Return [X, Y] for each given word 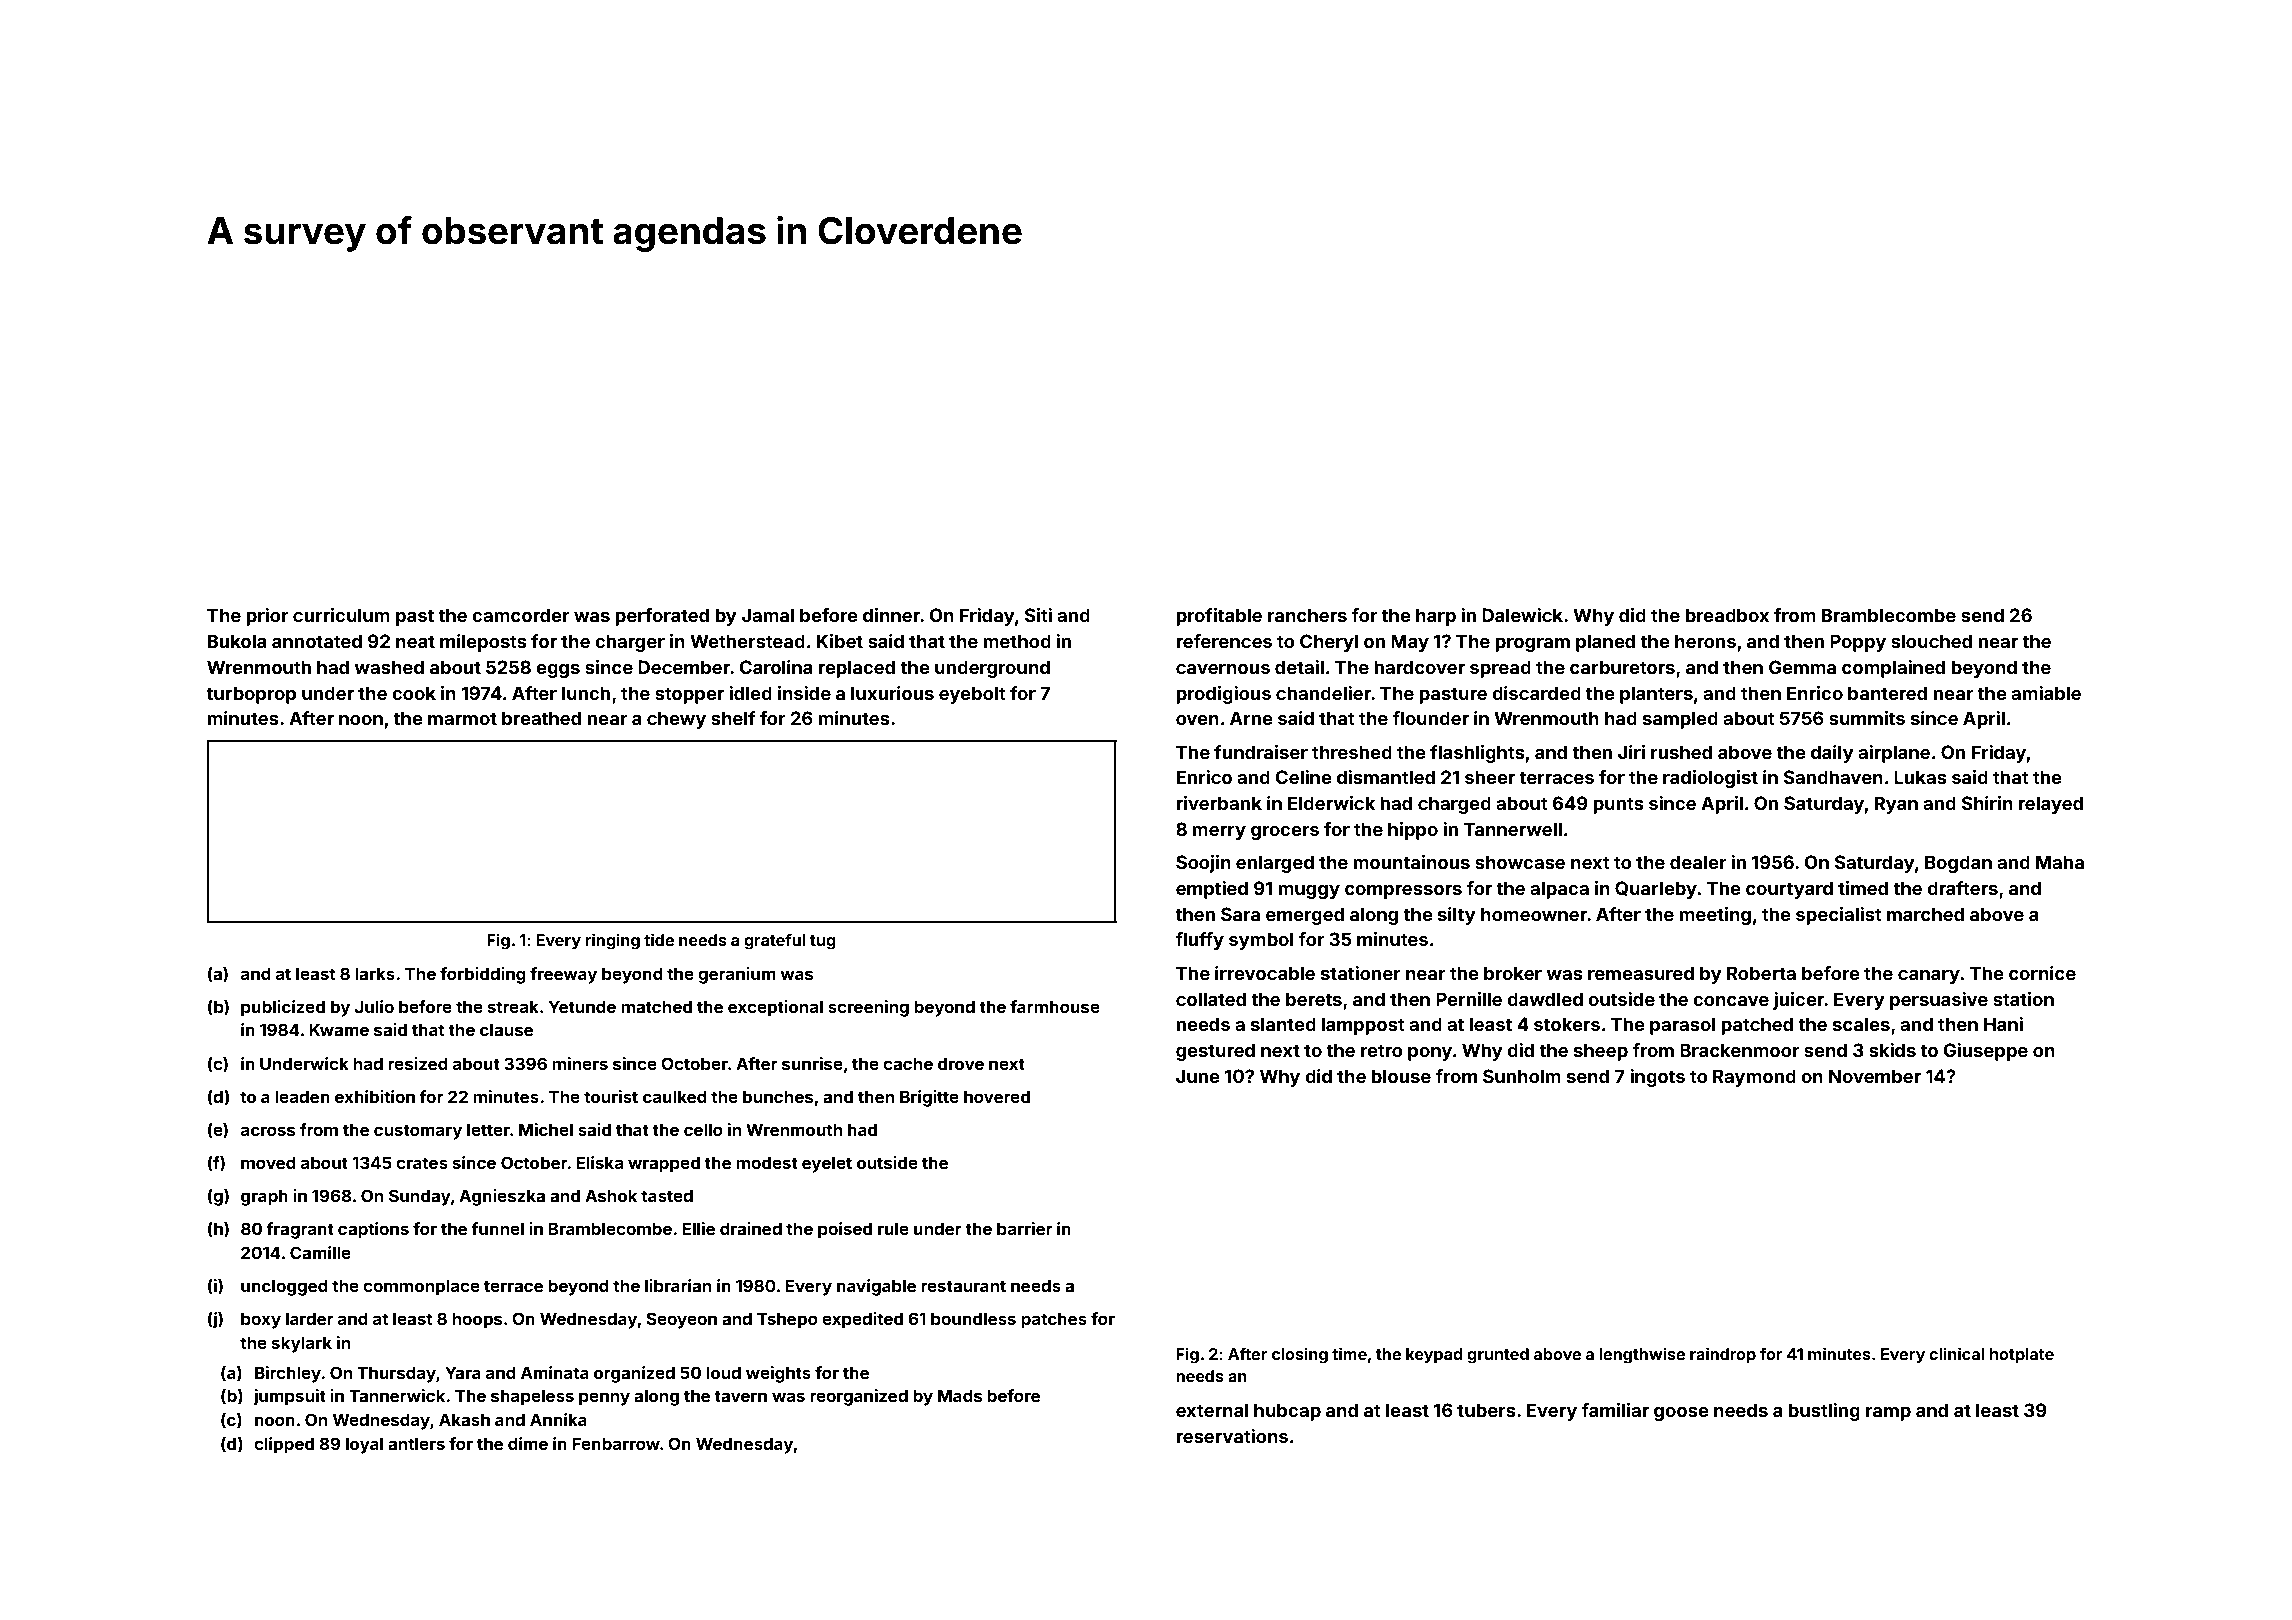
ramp [1888, 1414]
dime [528, 1443]
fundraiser [1261, 752]
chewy [676, 720]
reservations [1232, 1436]
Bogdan [1958, 864]
